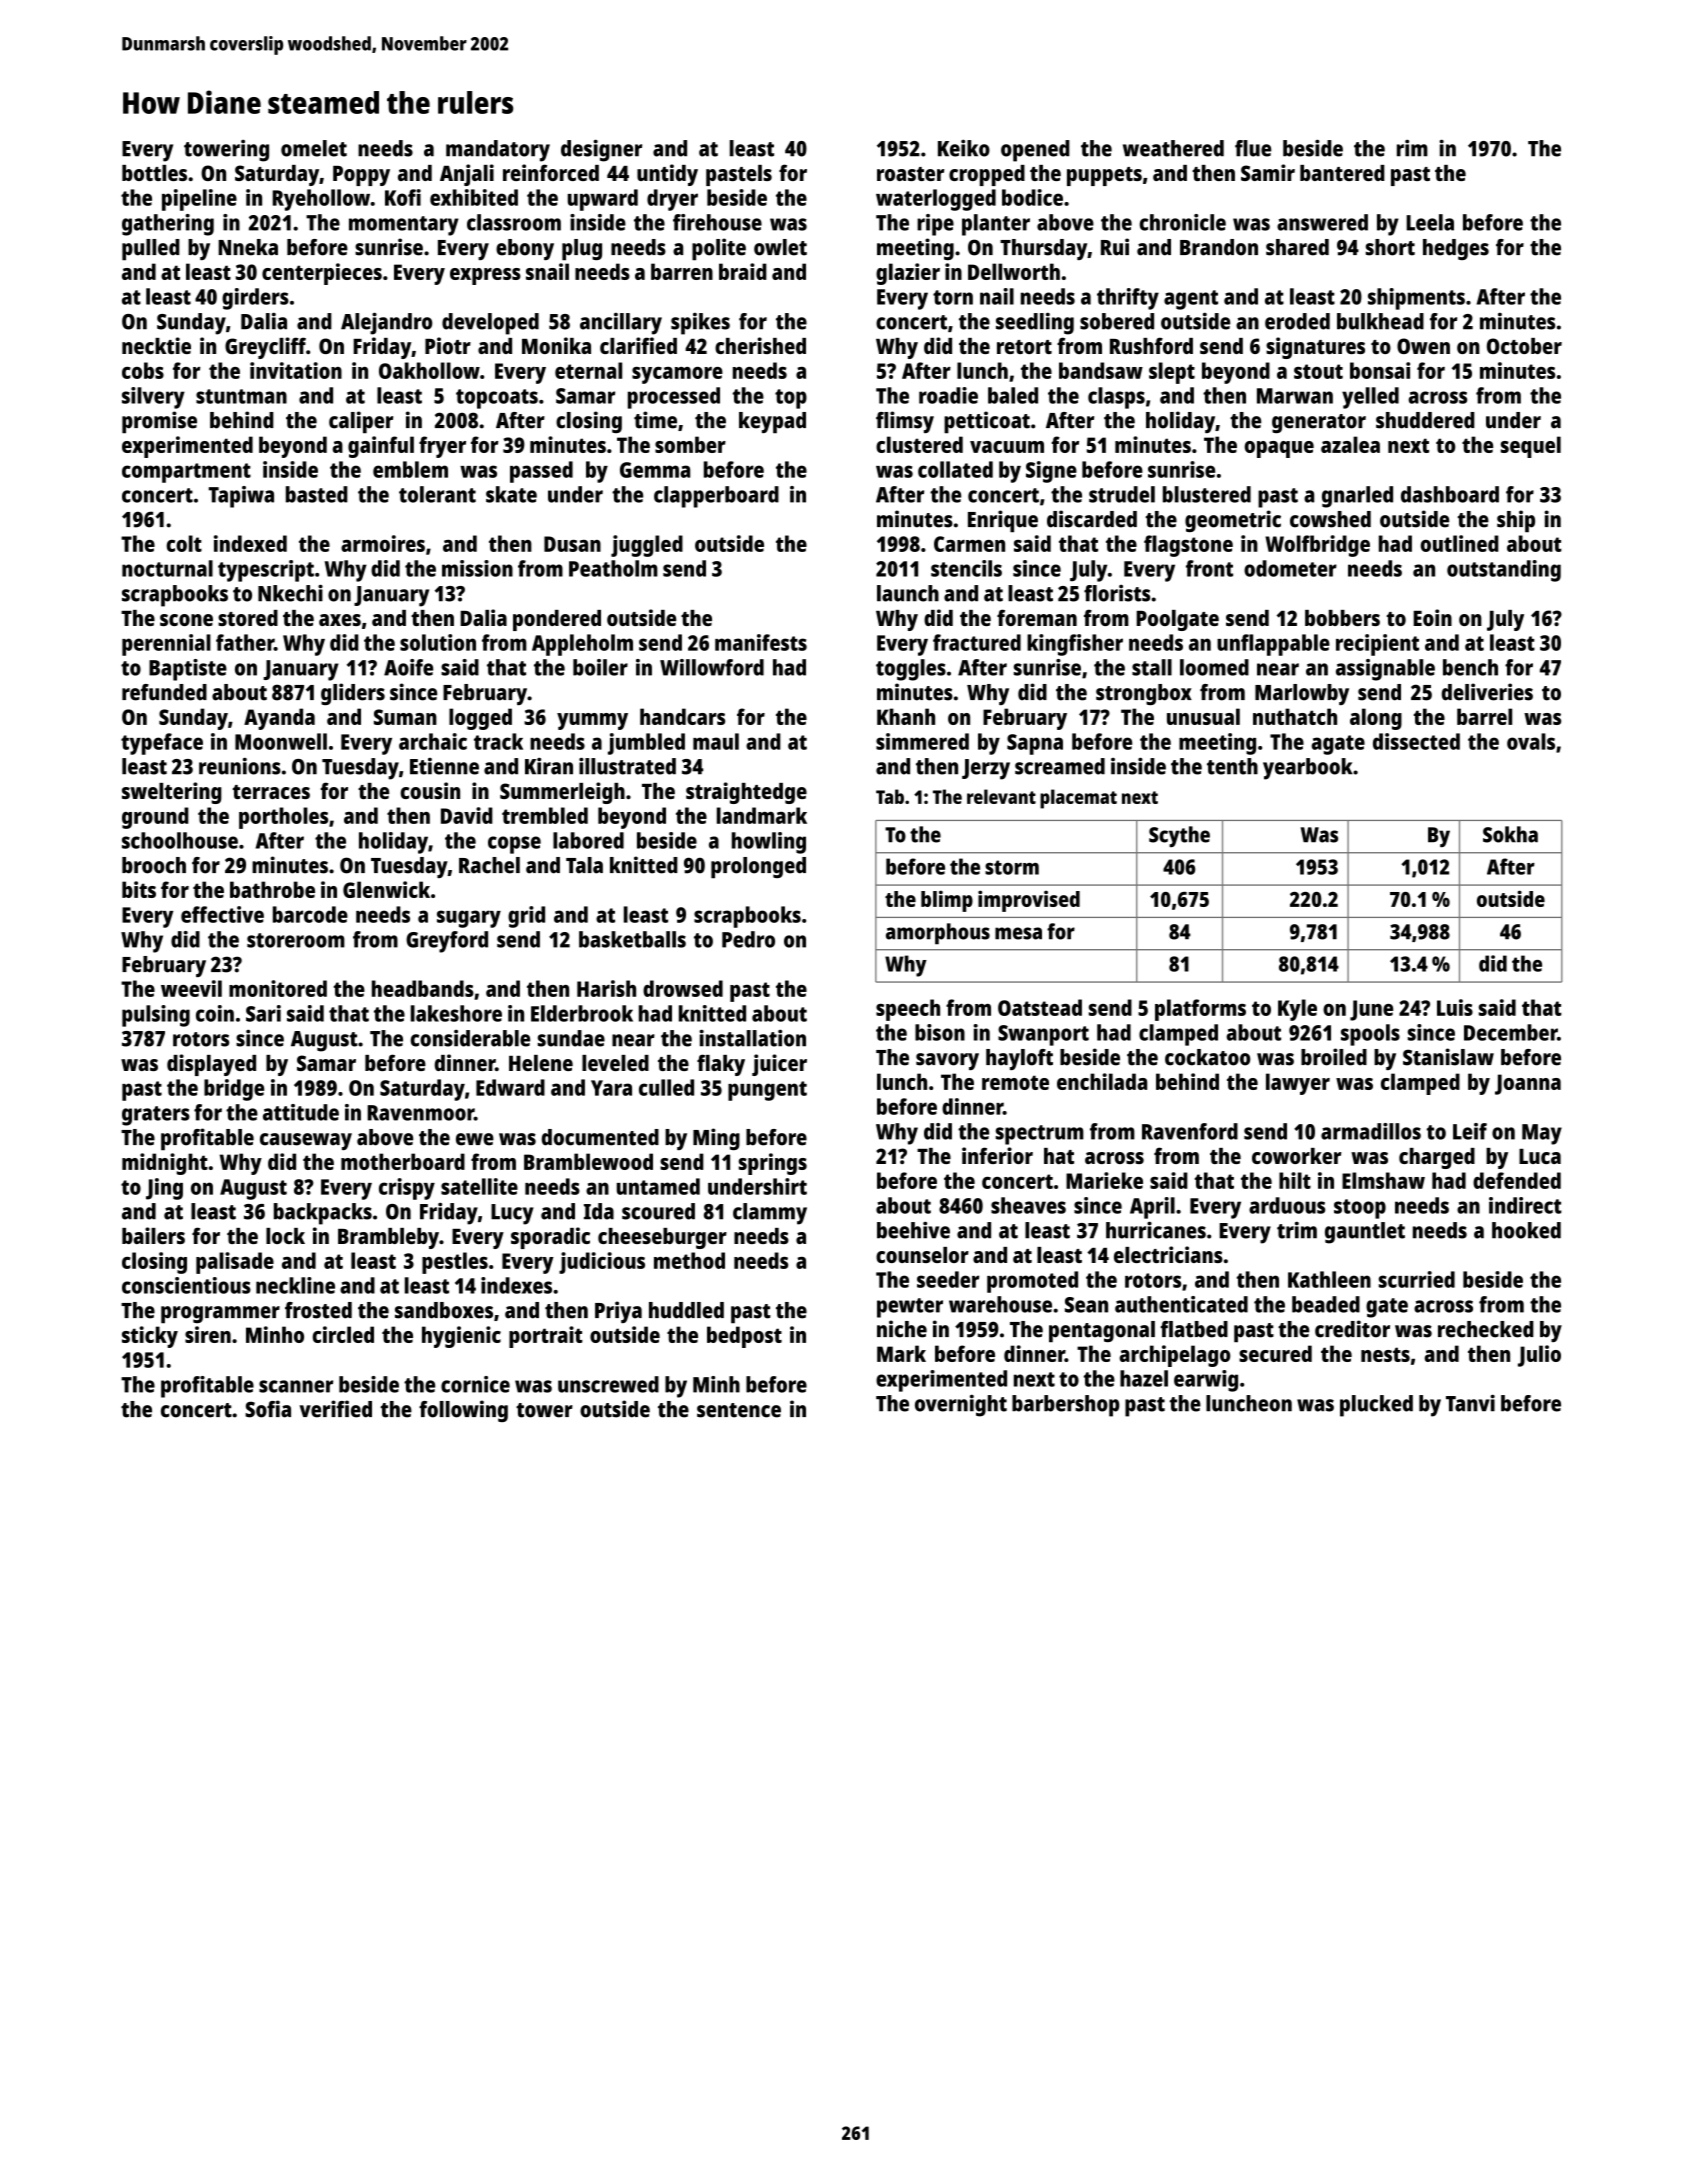  What do you see at coordinates (1448, 1057) in the screenshot?
I see `Stanislaw` at bounding box center [1448, 1057].
